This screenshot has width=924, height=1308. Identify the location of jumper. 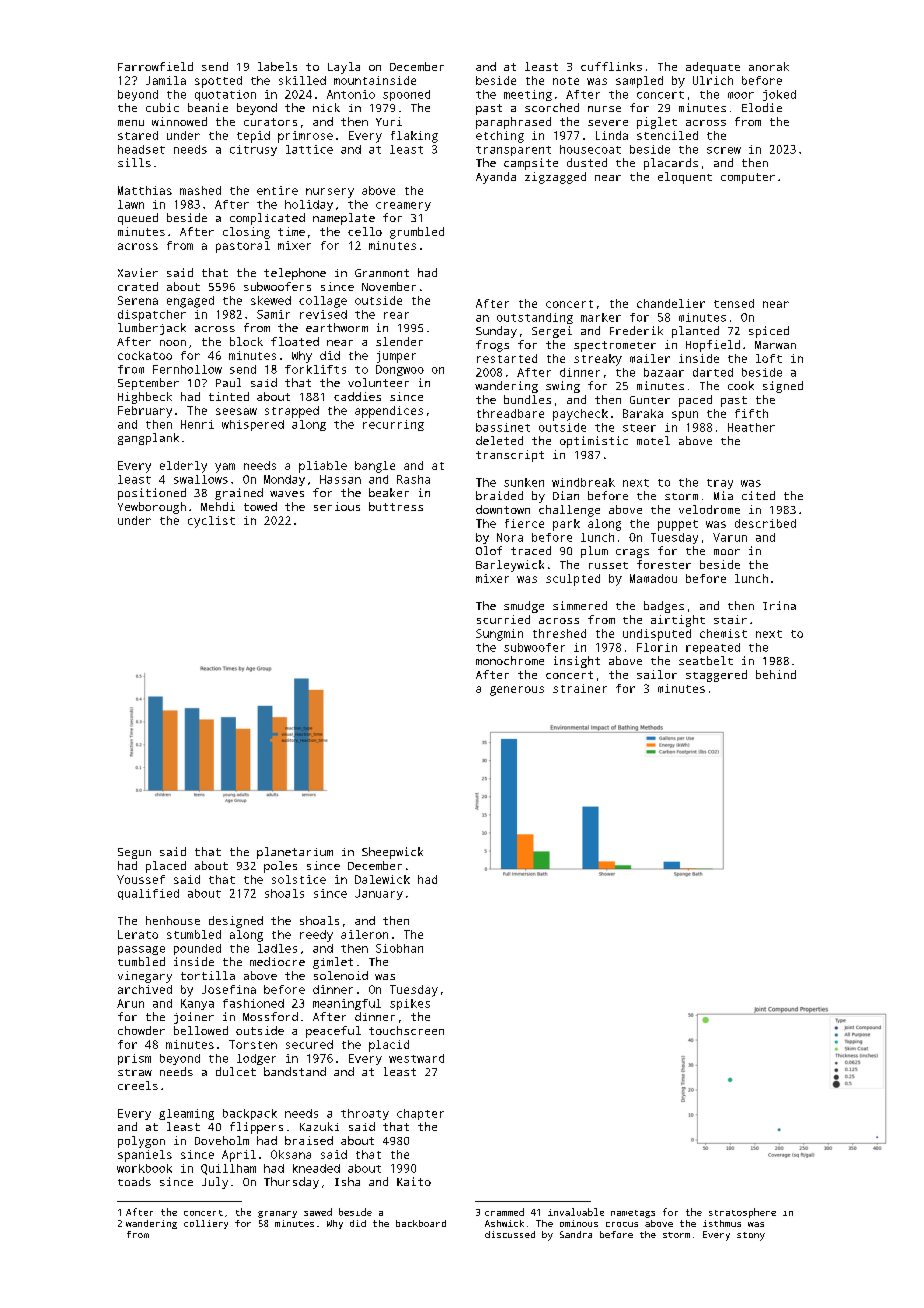
(396, 357).
